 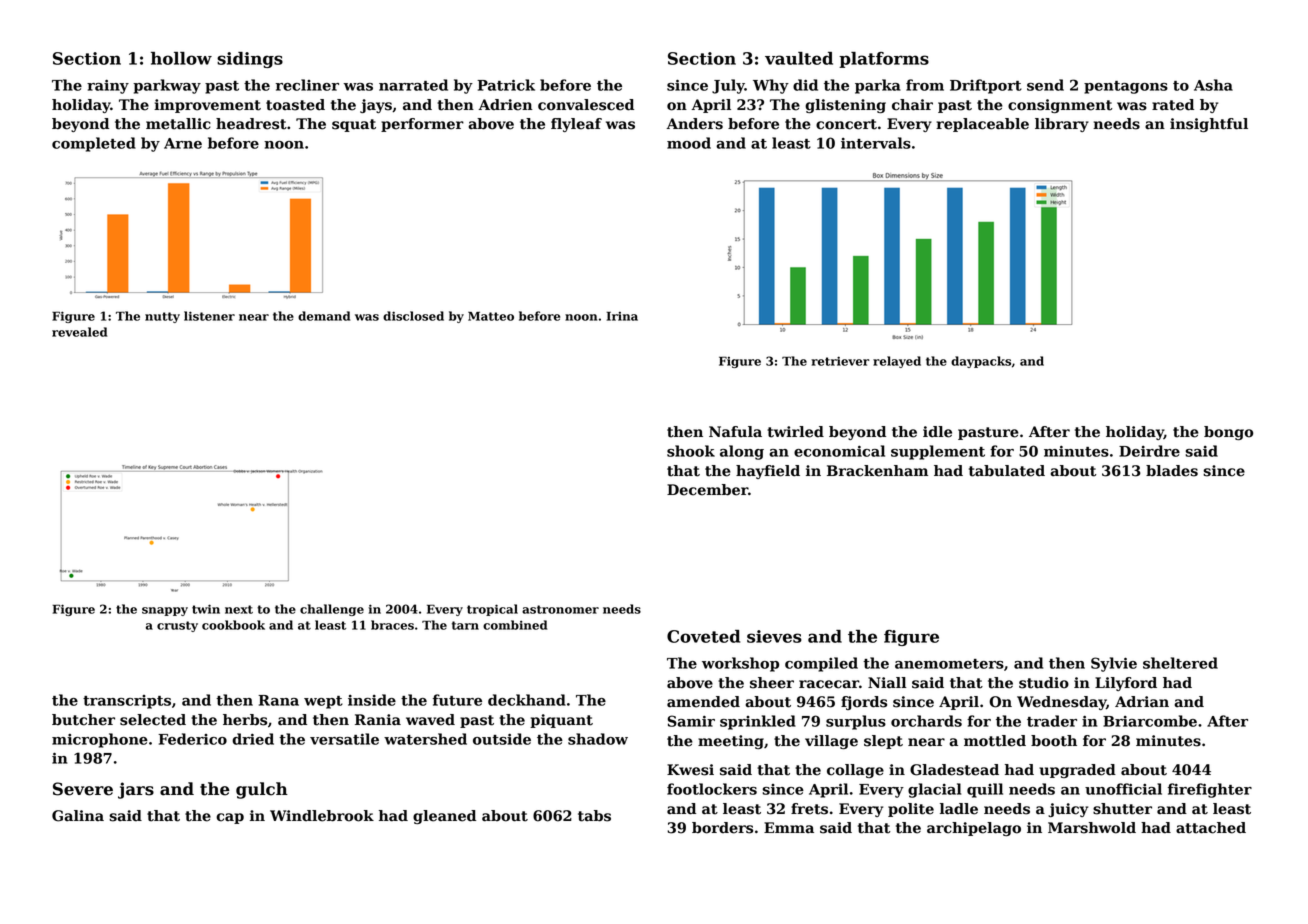 What do you see at coordinates (1210, 790) in the screenshot?
I see `firefighter` at bounding box center [1210, 790].
